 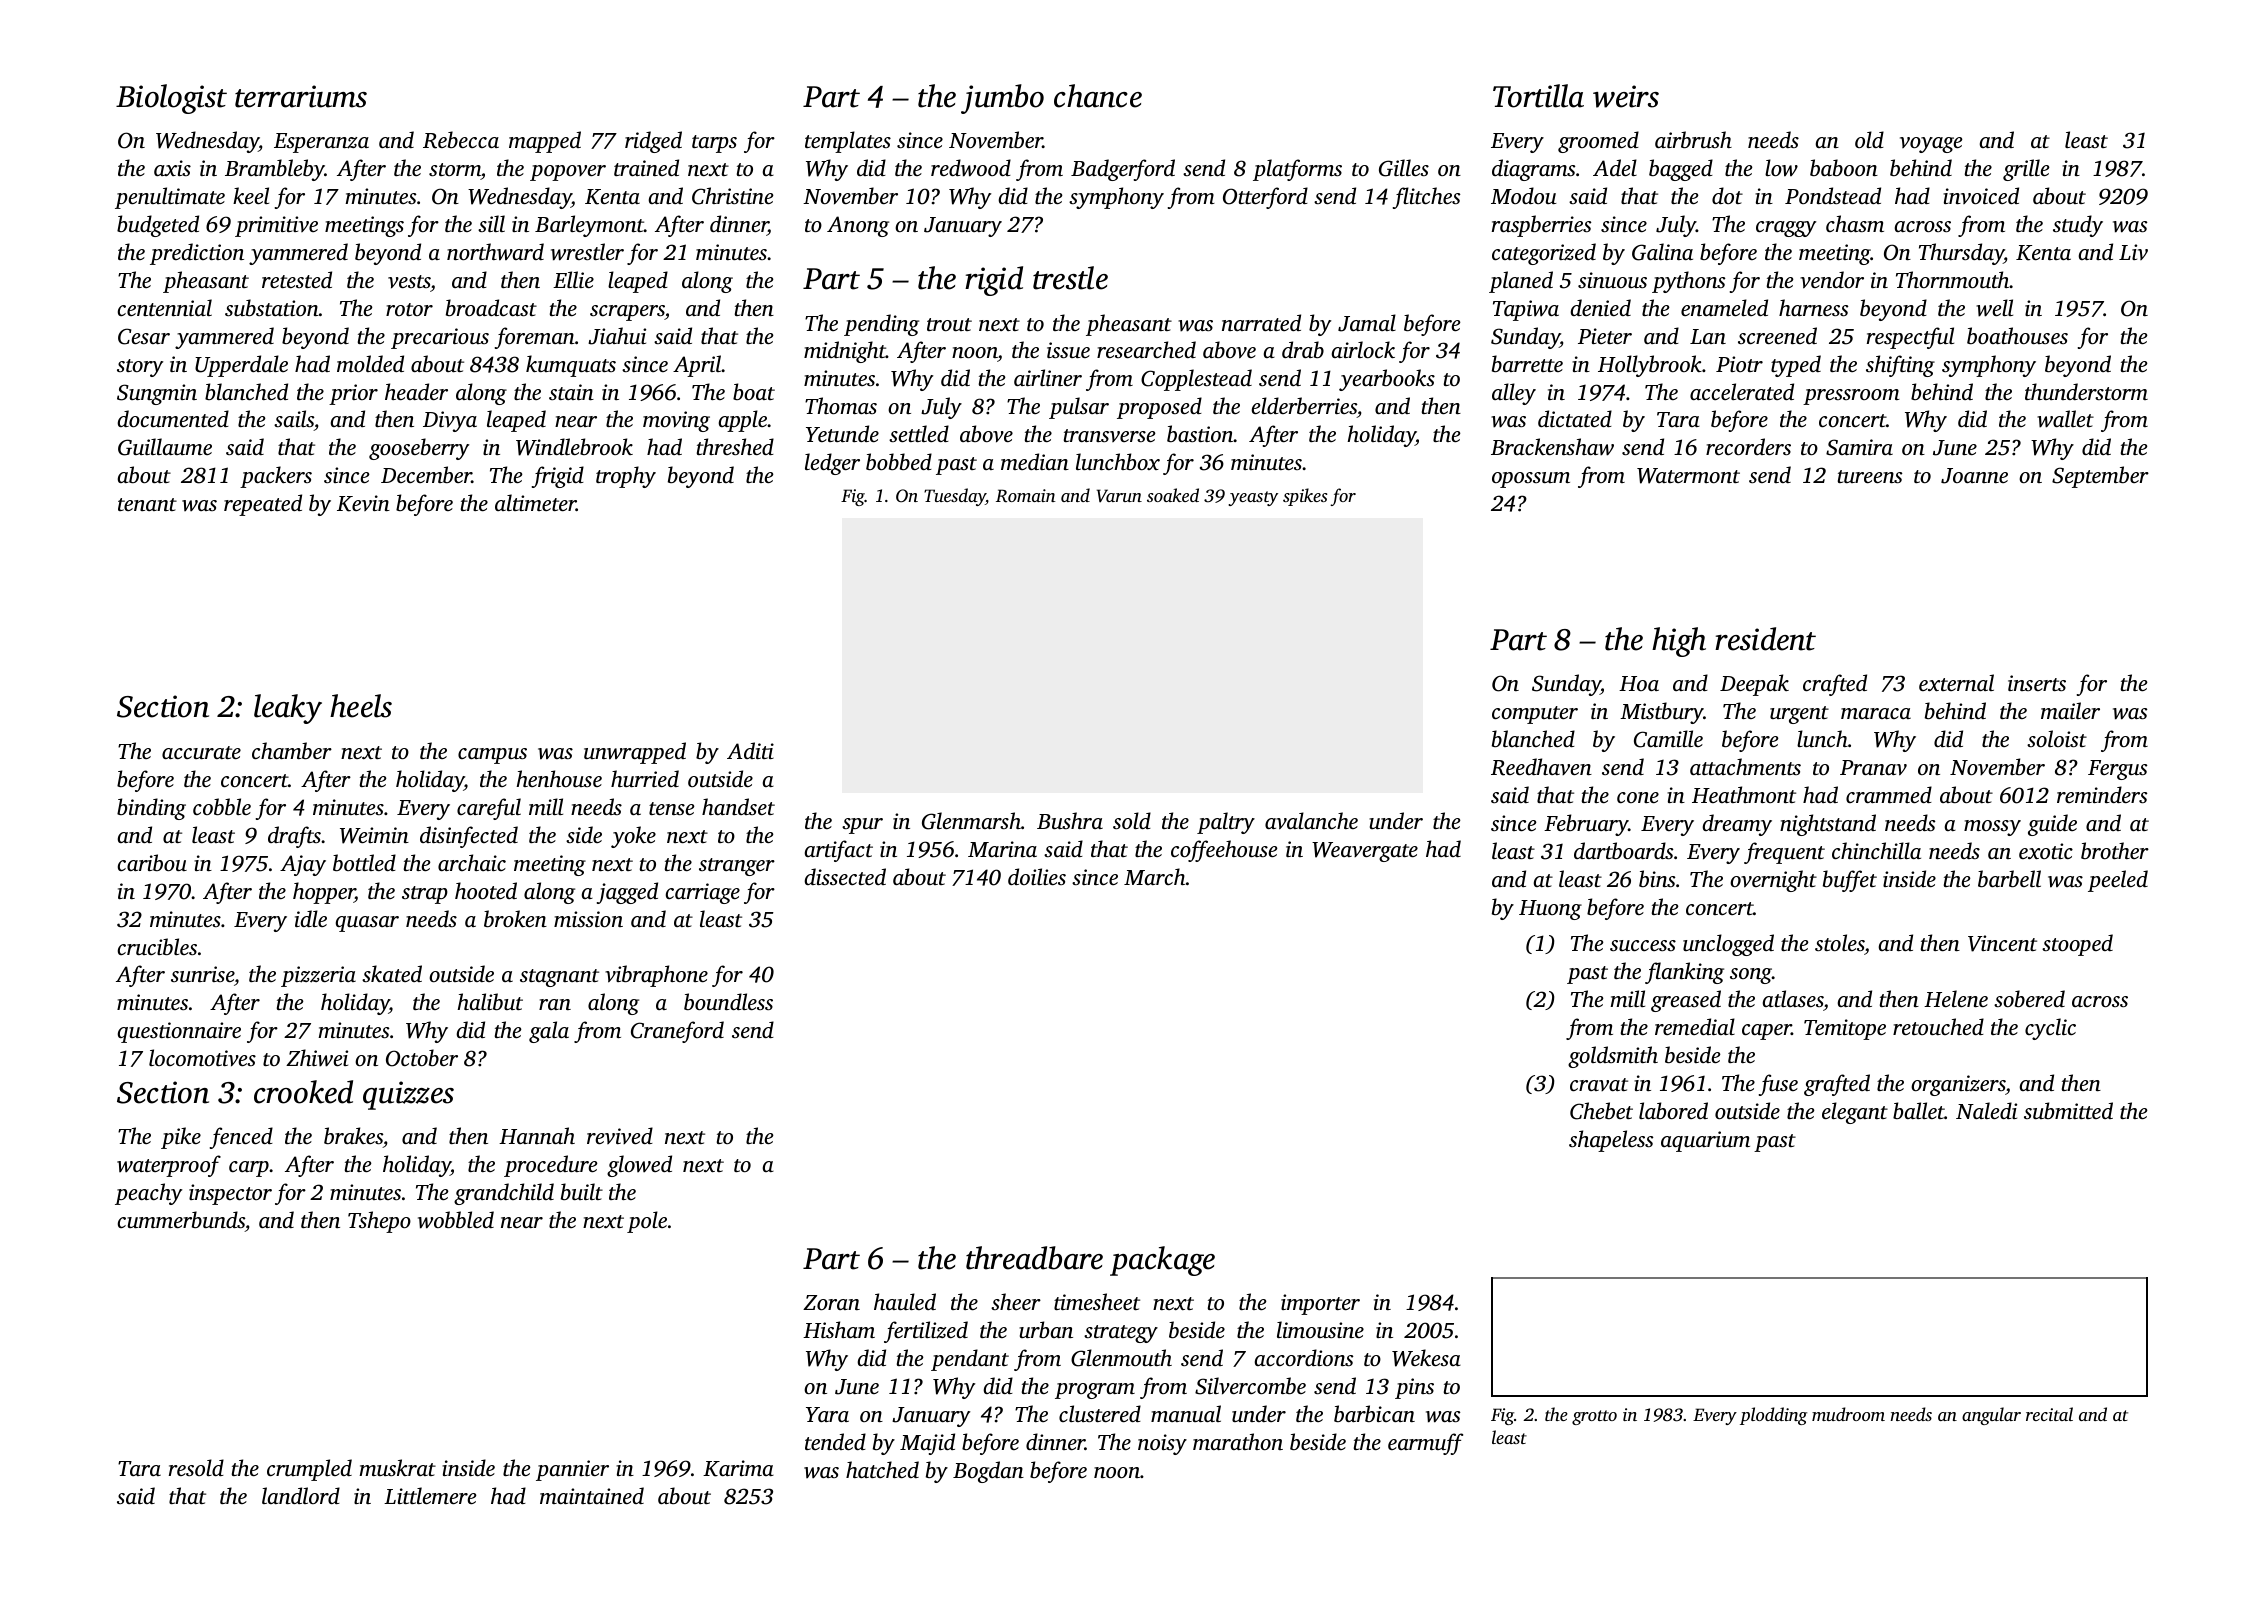 I want to click on bins, so click(x=1657, y=878).
